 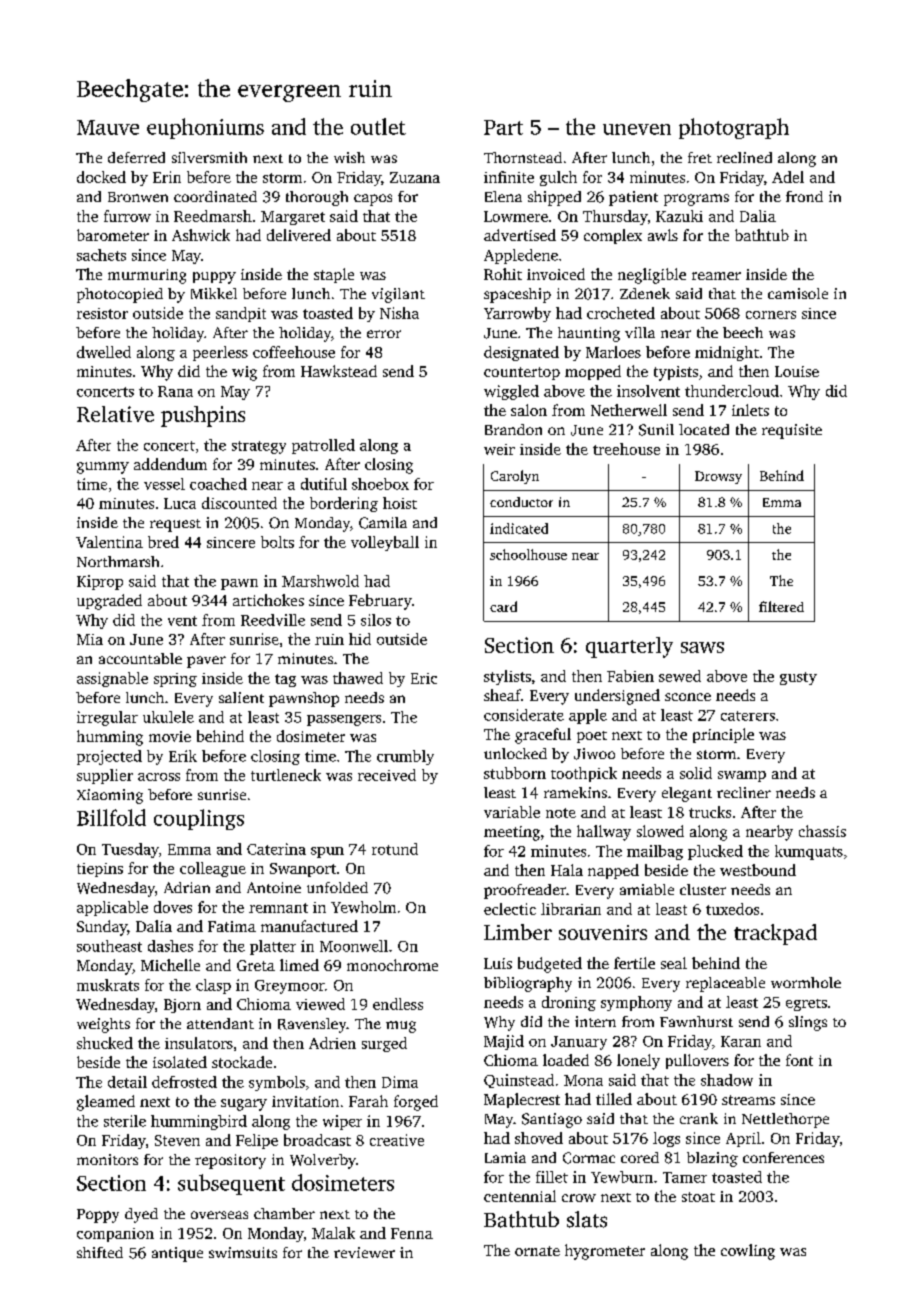 I want to click on saws, so click(x=702, y=647).
